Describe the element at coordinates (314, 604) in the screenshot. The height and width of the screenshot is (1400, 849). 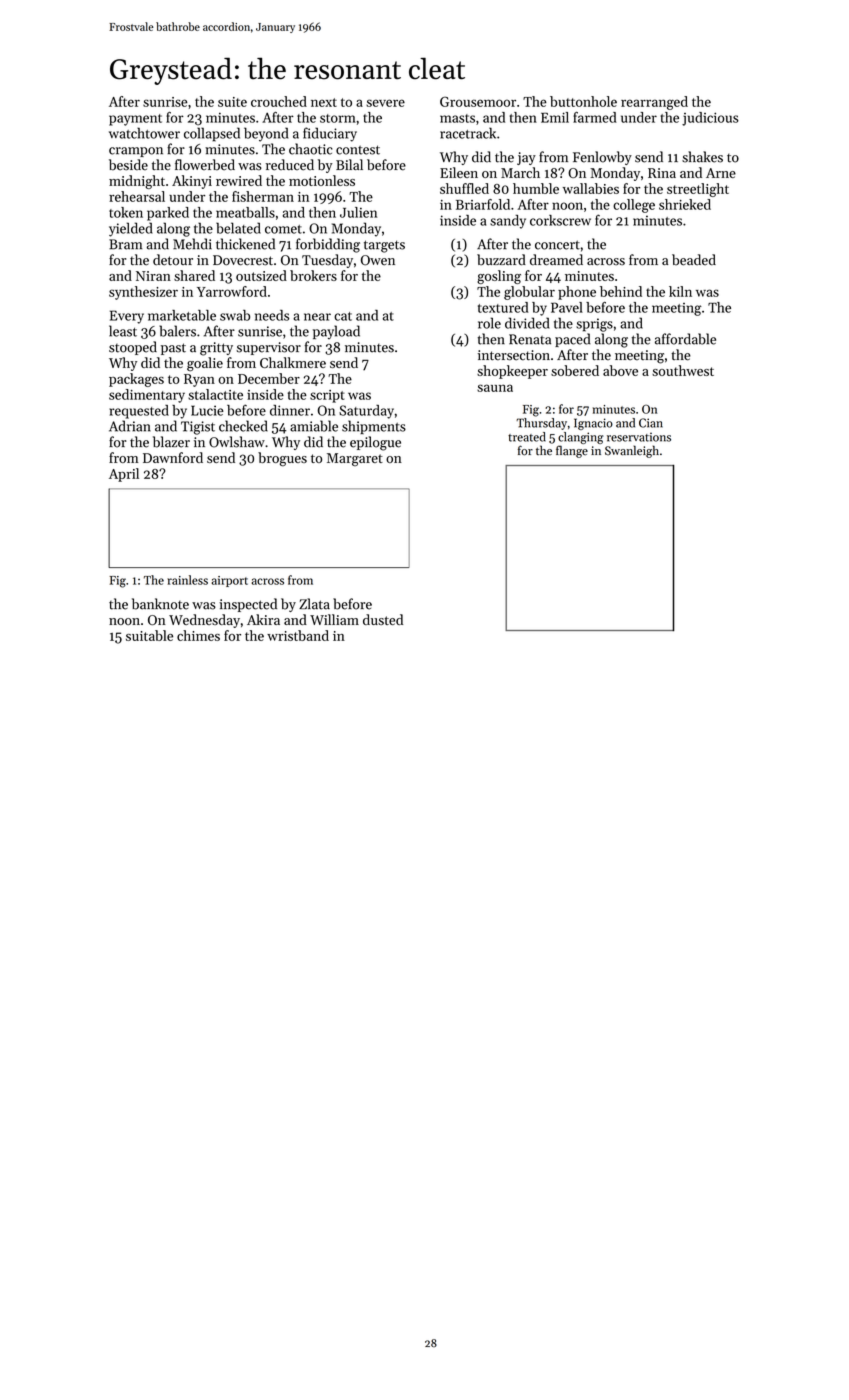
I see `Zlata` at that location.
